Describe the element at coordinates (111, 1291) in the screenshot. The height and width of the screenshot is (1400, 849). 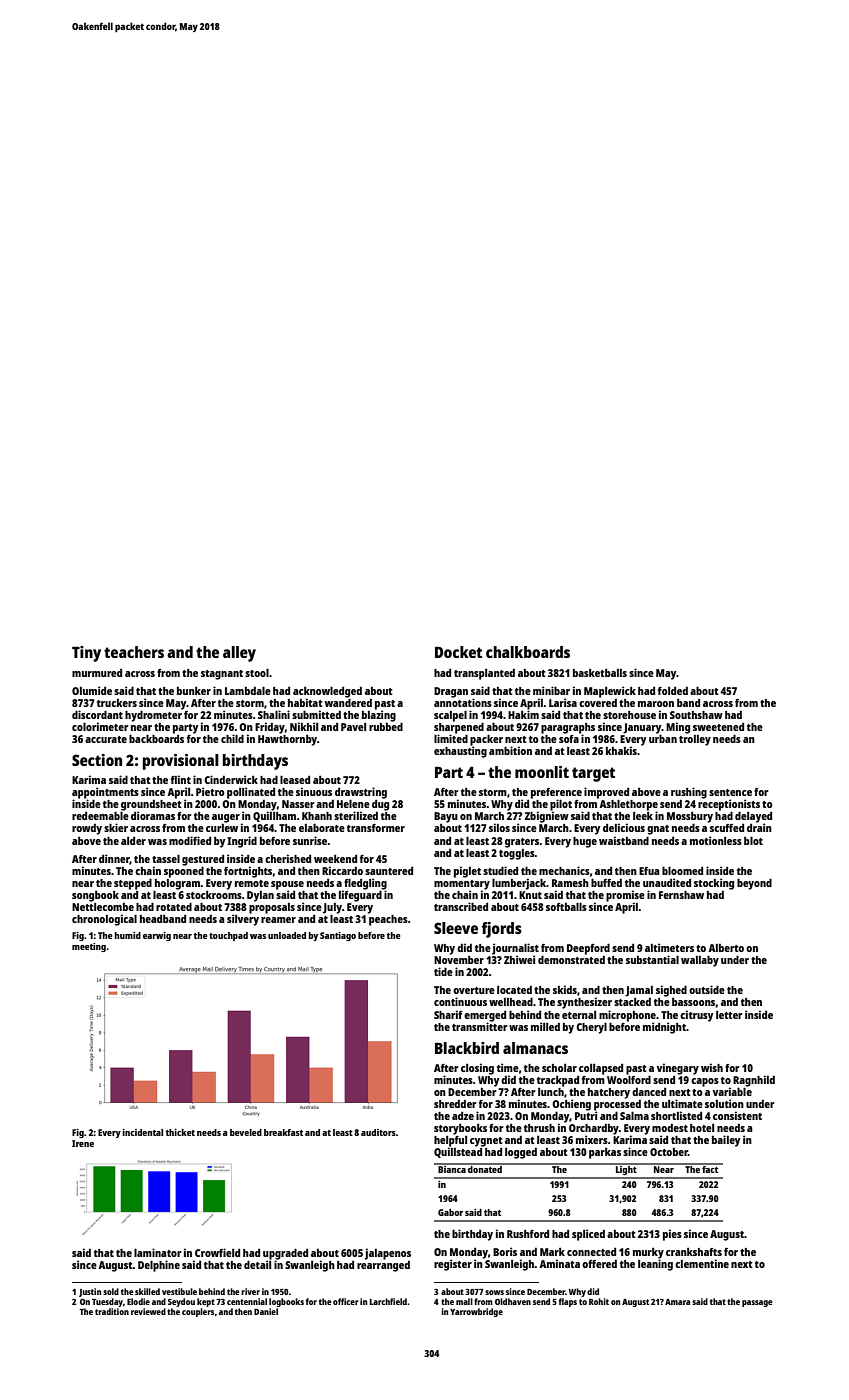
I see `sold` at that location.
